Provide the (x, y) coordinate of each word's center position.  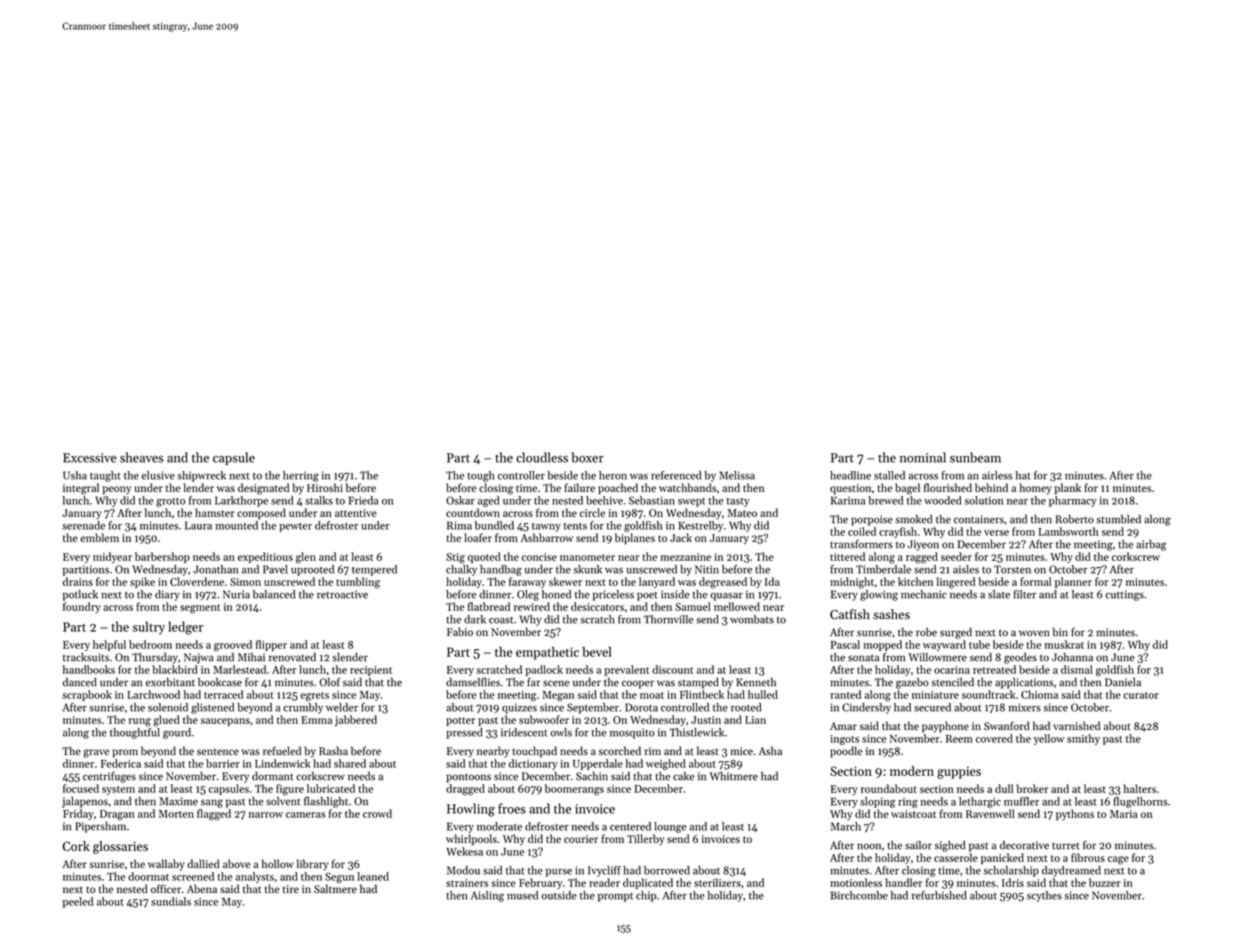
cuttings (1124, 595)
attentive (356, 513)
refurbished (939, 895)
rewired (532, 606)
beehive (604, 500)
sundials (171, 901)
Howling (471, 810)
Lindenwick (282, 763)
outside (559, 895)
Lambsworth (1068, 531)
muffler (1021, 801)
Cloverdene (197, 581)
